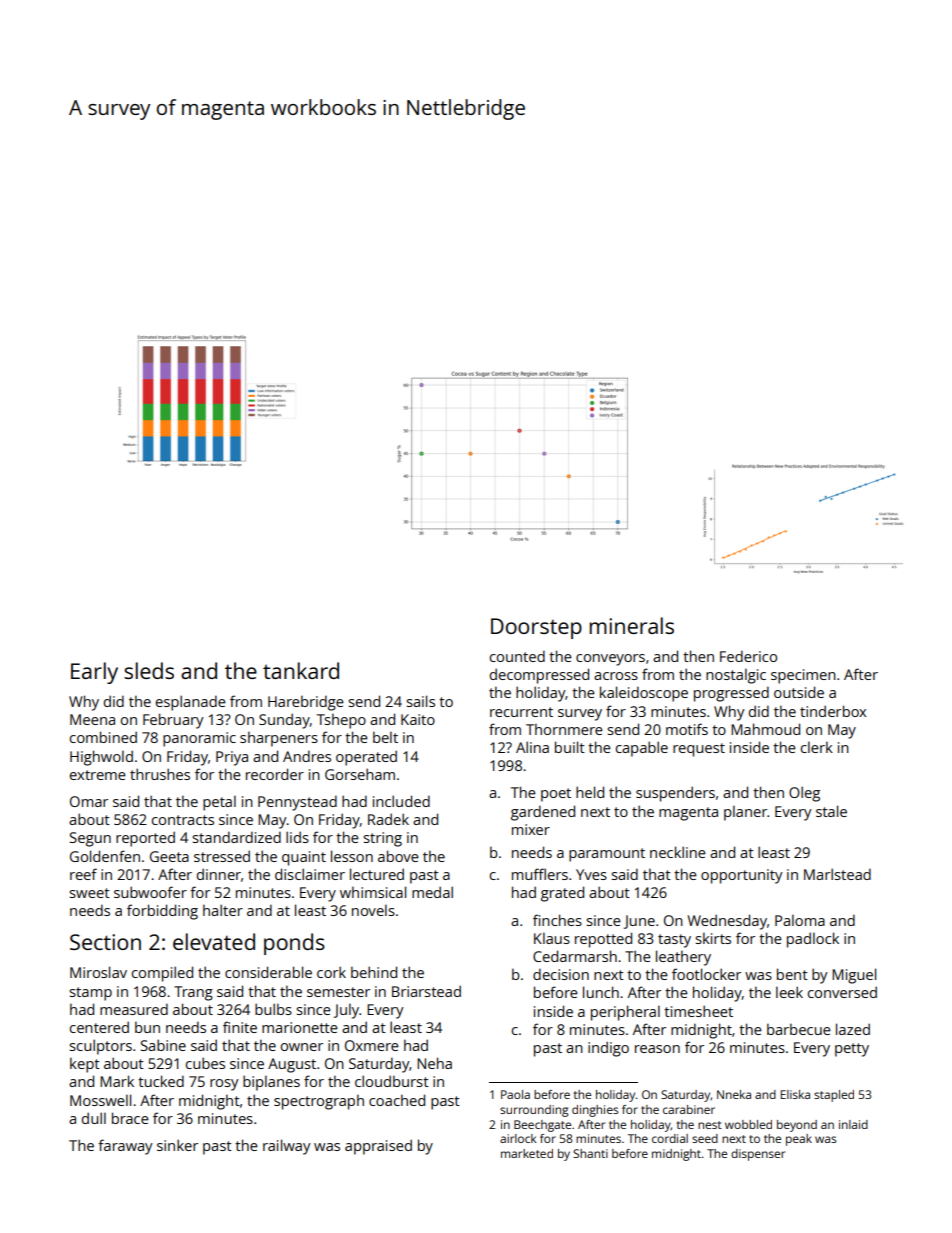  Describe the element at coordinates (632, 625) in the screenshot. I see `minerals` at that location.
